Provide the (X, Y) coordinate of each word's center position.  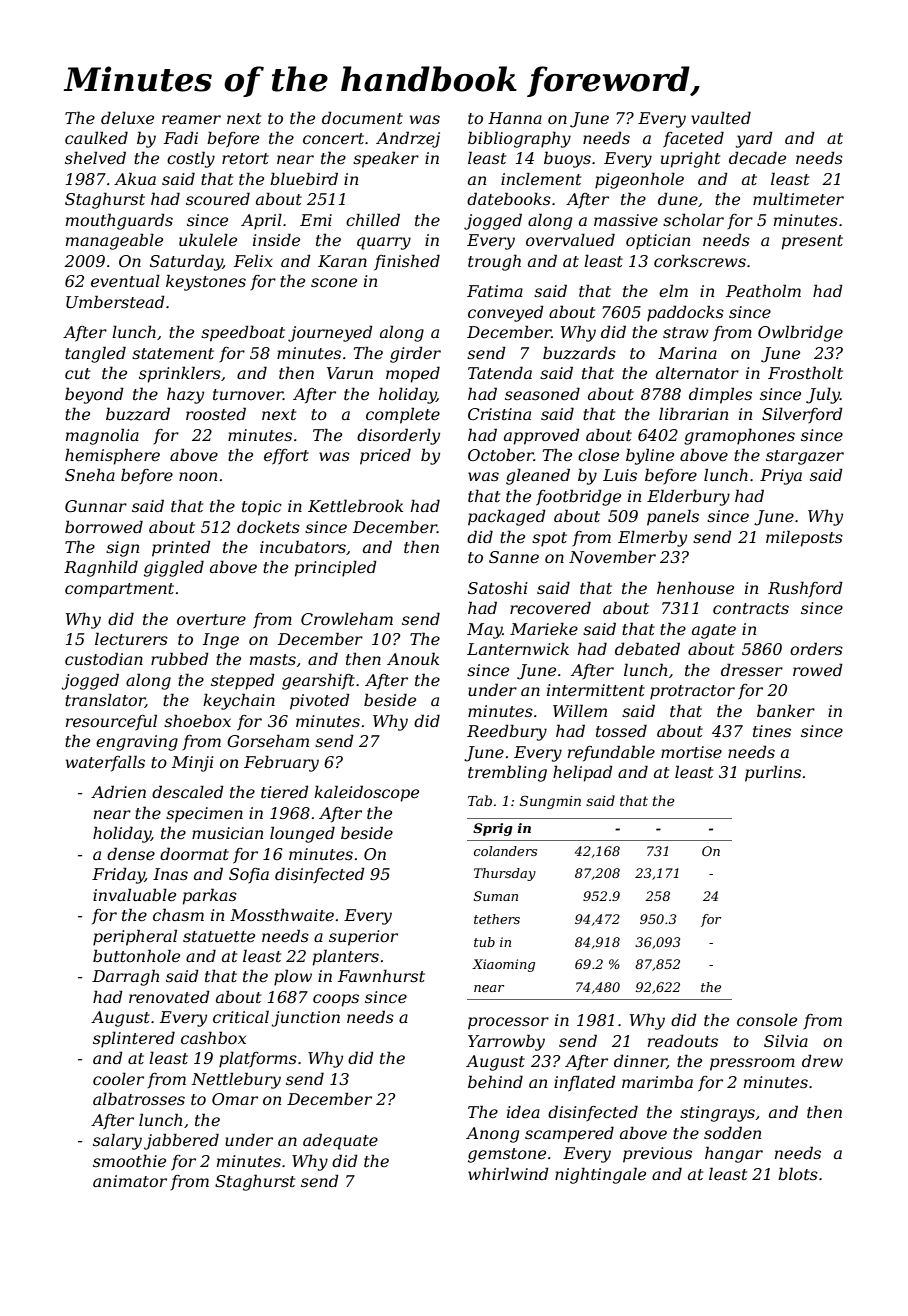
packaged (507, 517)
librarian (693, 413)
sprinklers (180, 374)
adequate (340, 1141)
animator (130, 1181)
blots (798, 1173)
